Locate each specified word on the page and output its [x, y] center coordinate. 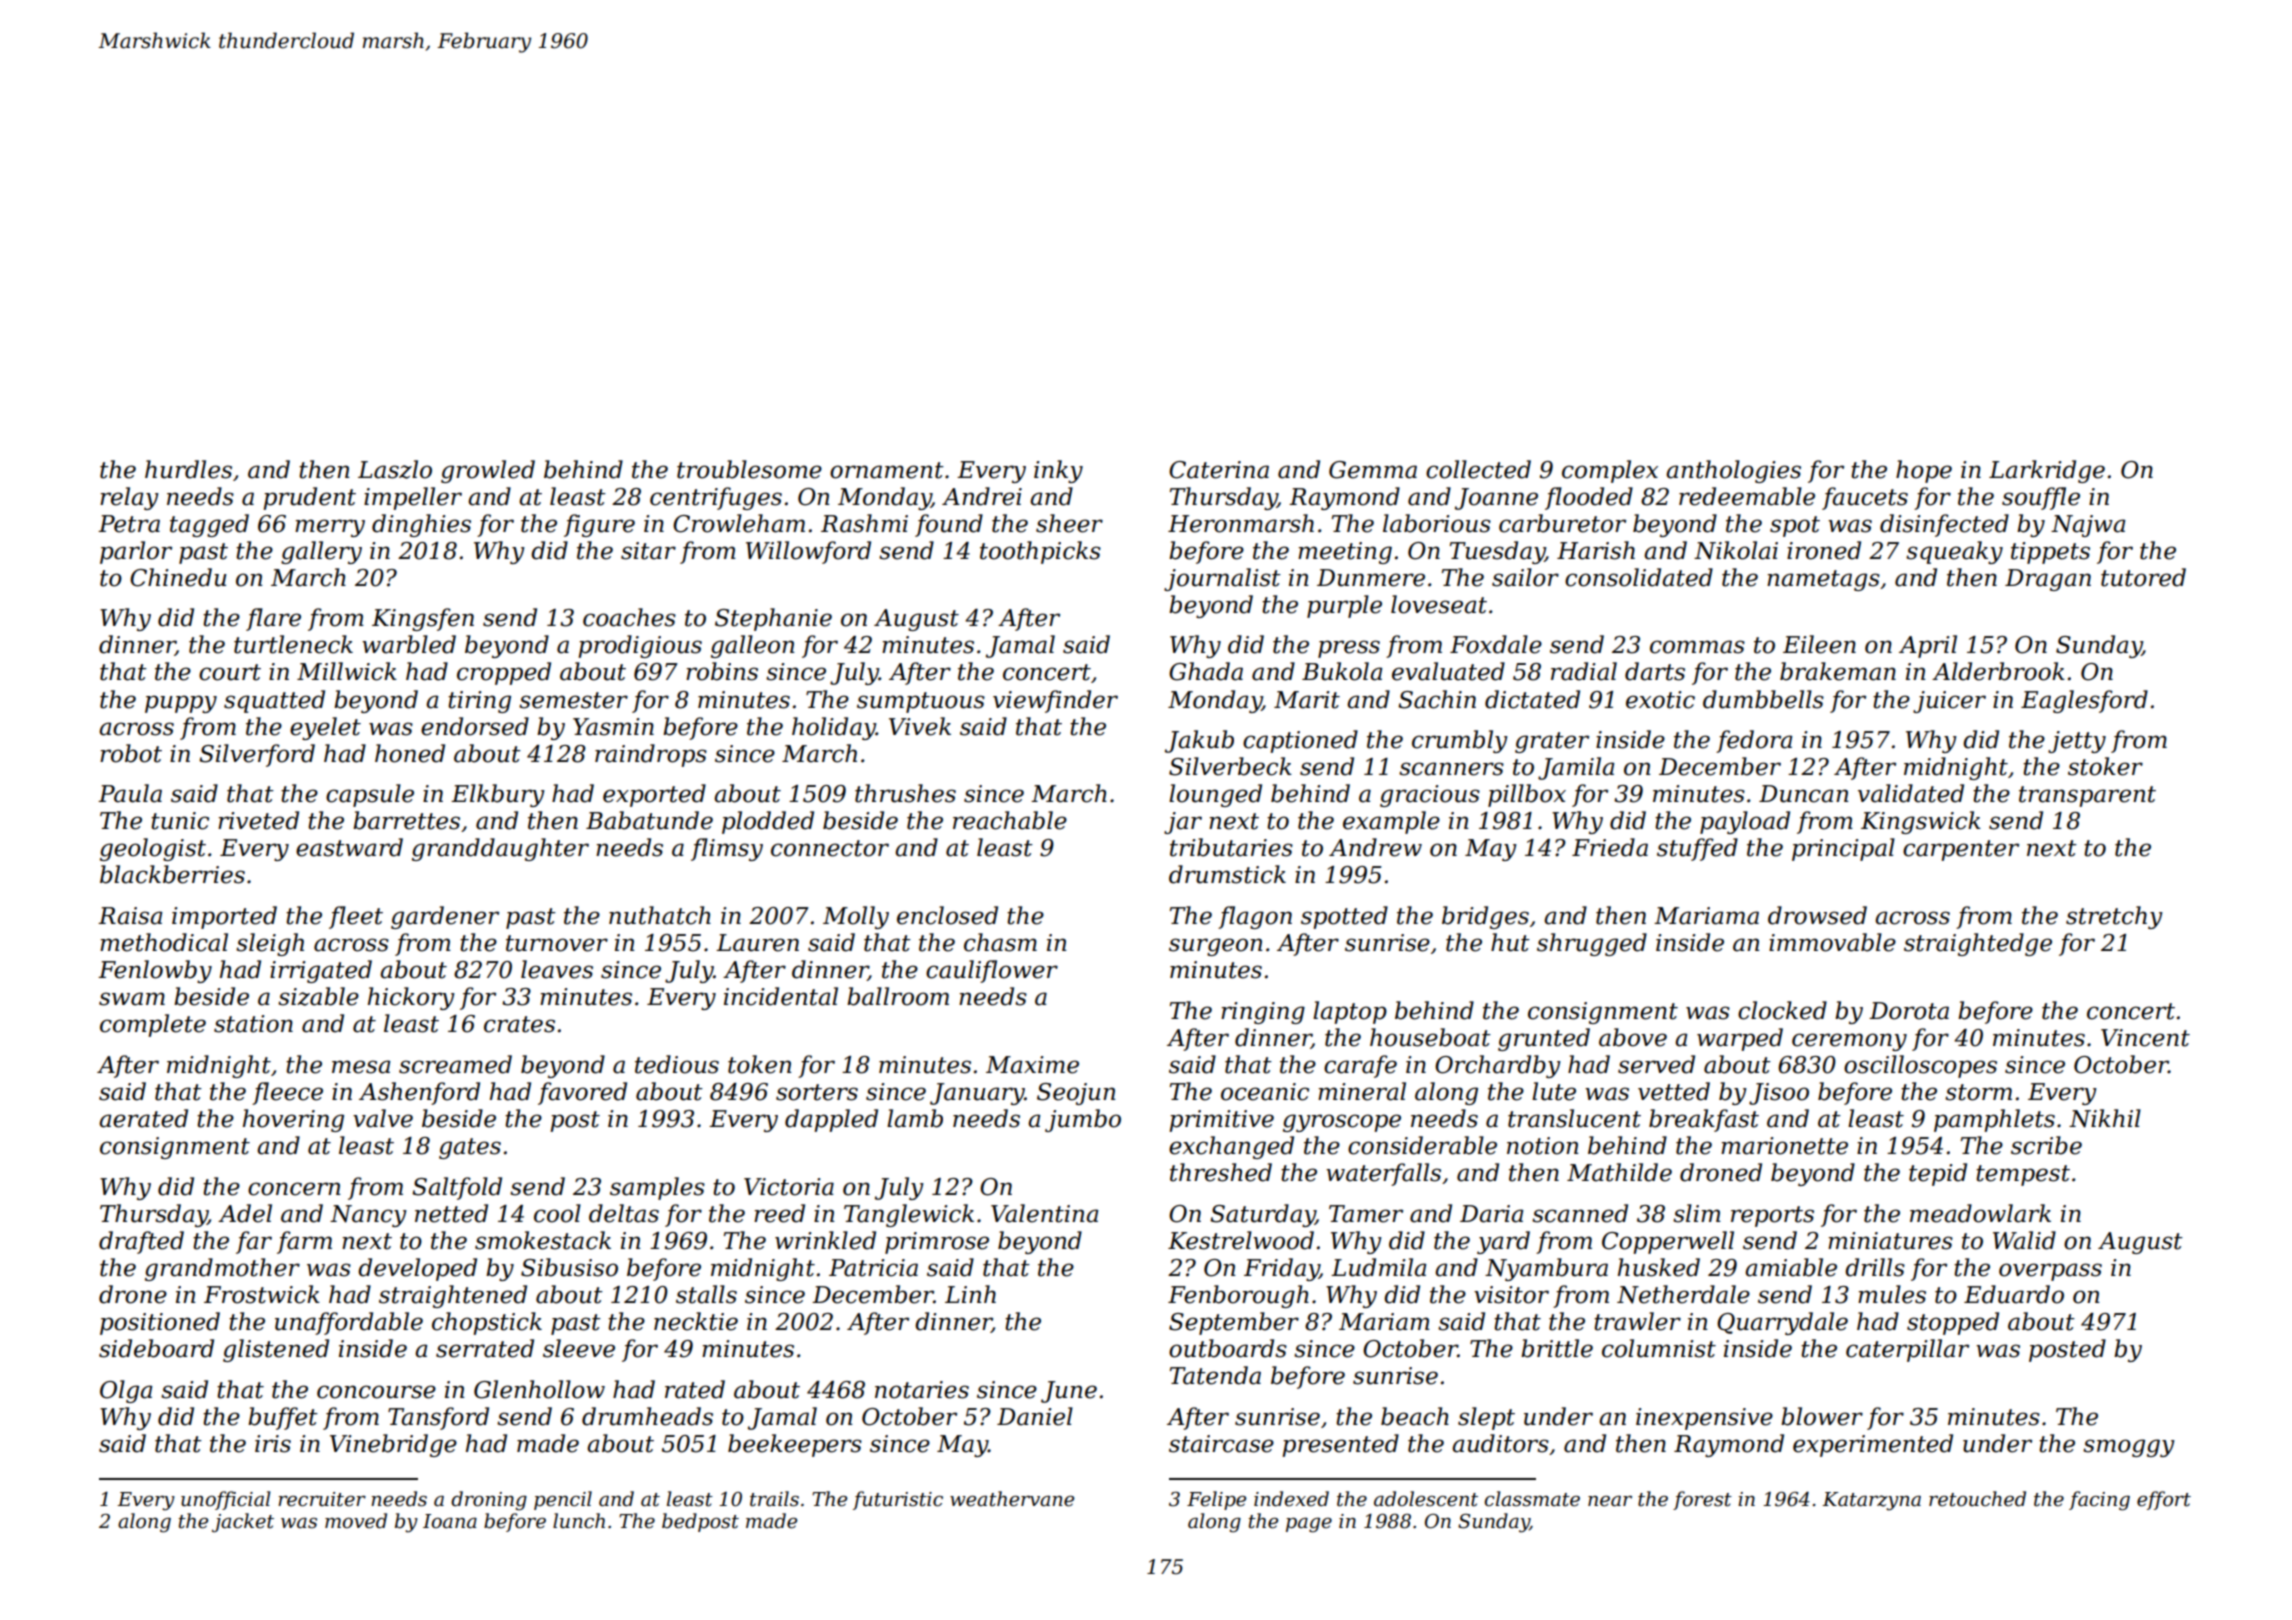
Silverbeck [1230, 766]
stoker [2105, 766]
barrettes [406, 820]
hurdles [188, 469]
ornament [887, 470]
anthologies [1733, 471]
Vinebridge [393, 1445]
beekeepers [795, 1445]
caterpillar [1907, 1350]
